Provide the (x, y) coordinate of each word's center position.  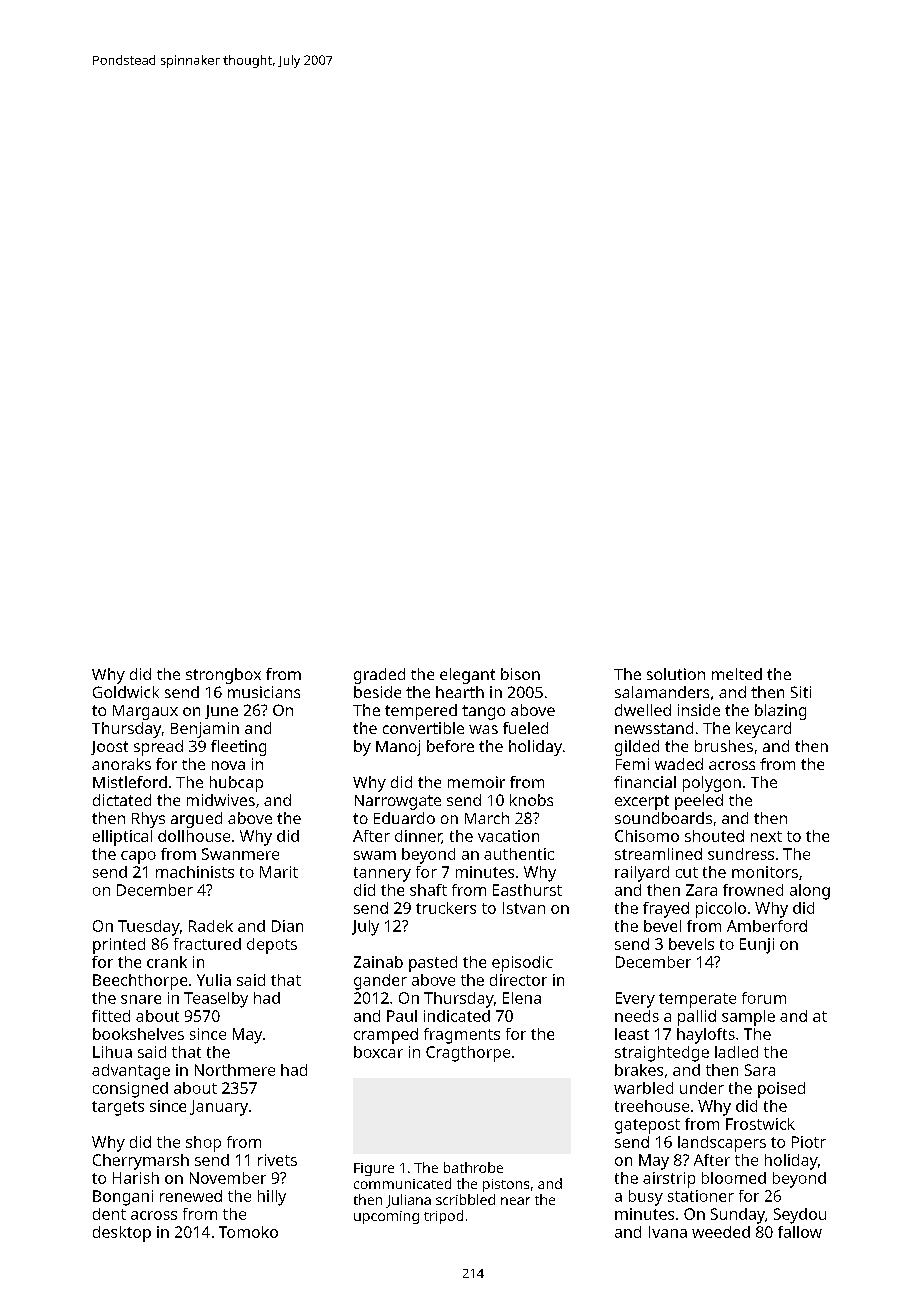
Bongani (123, 1198)
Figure (374, 1169)
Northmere (235, 1070)
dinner (418, 837)
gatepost (647, 1126)
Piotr (809, 1142)
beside (377, 692)
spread (158, 748)
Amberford (767, 926)
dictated (122, 800)
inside (699, 710)
